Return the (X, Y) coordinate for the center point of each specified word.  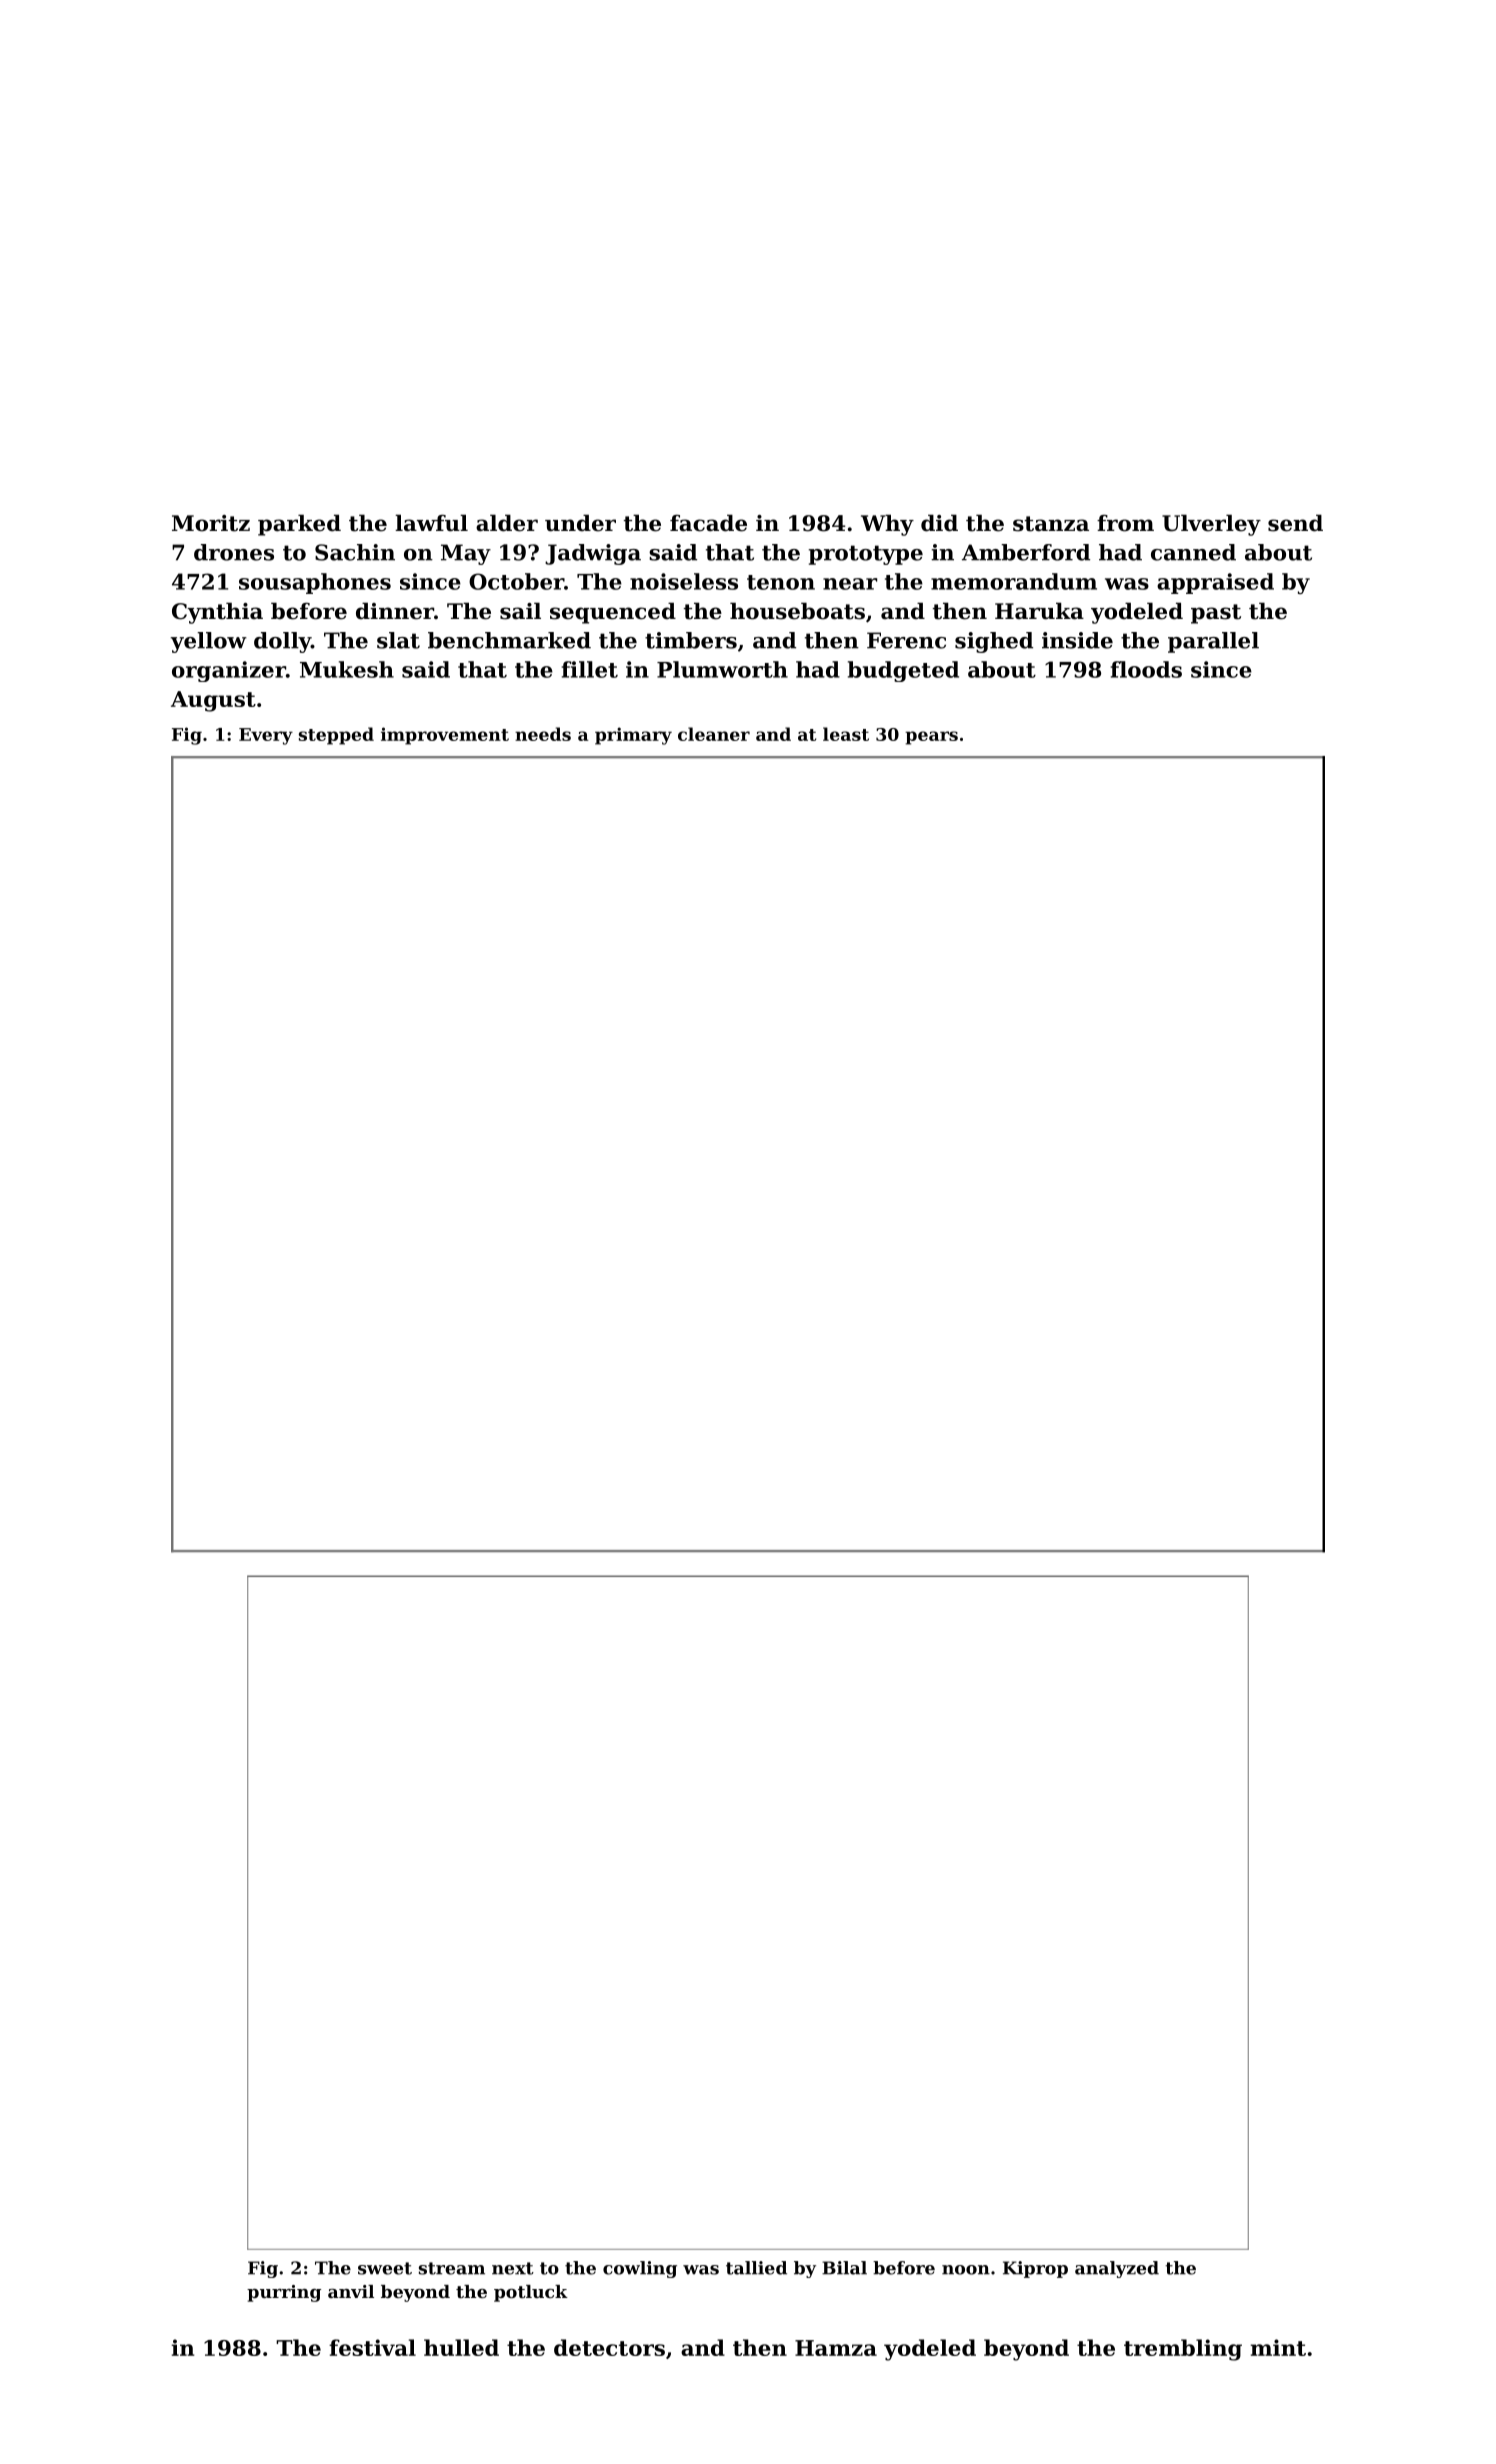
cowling (640, 2269)
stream (452, 2268)
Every (266, 736)
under (580, 523)
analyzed (1117, 2269)
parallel (1213, 642)
